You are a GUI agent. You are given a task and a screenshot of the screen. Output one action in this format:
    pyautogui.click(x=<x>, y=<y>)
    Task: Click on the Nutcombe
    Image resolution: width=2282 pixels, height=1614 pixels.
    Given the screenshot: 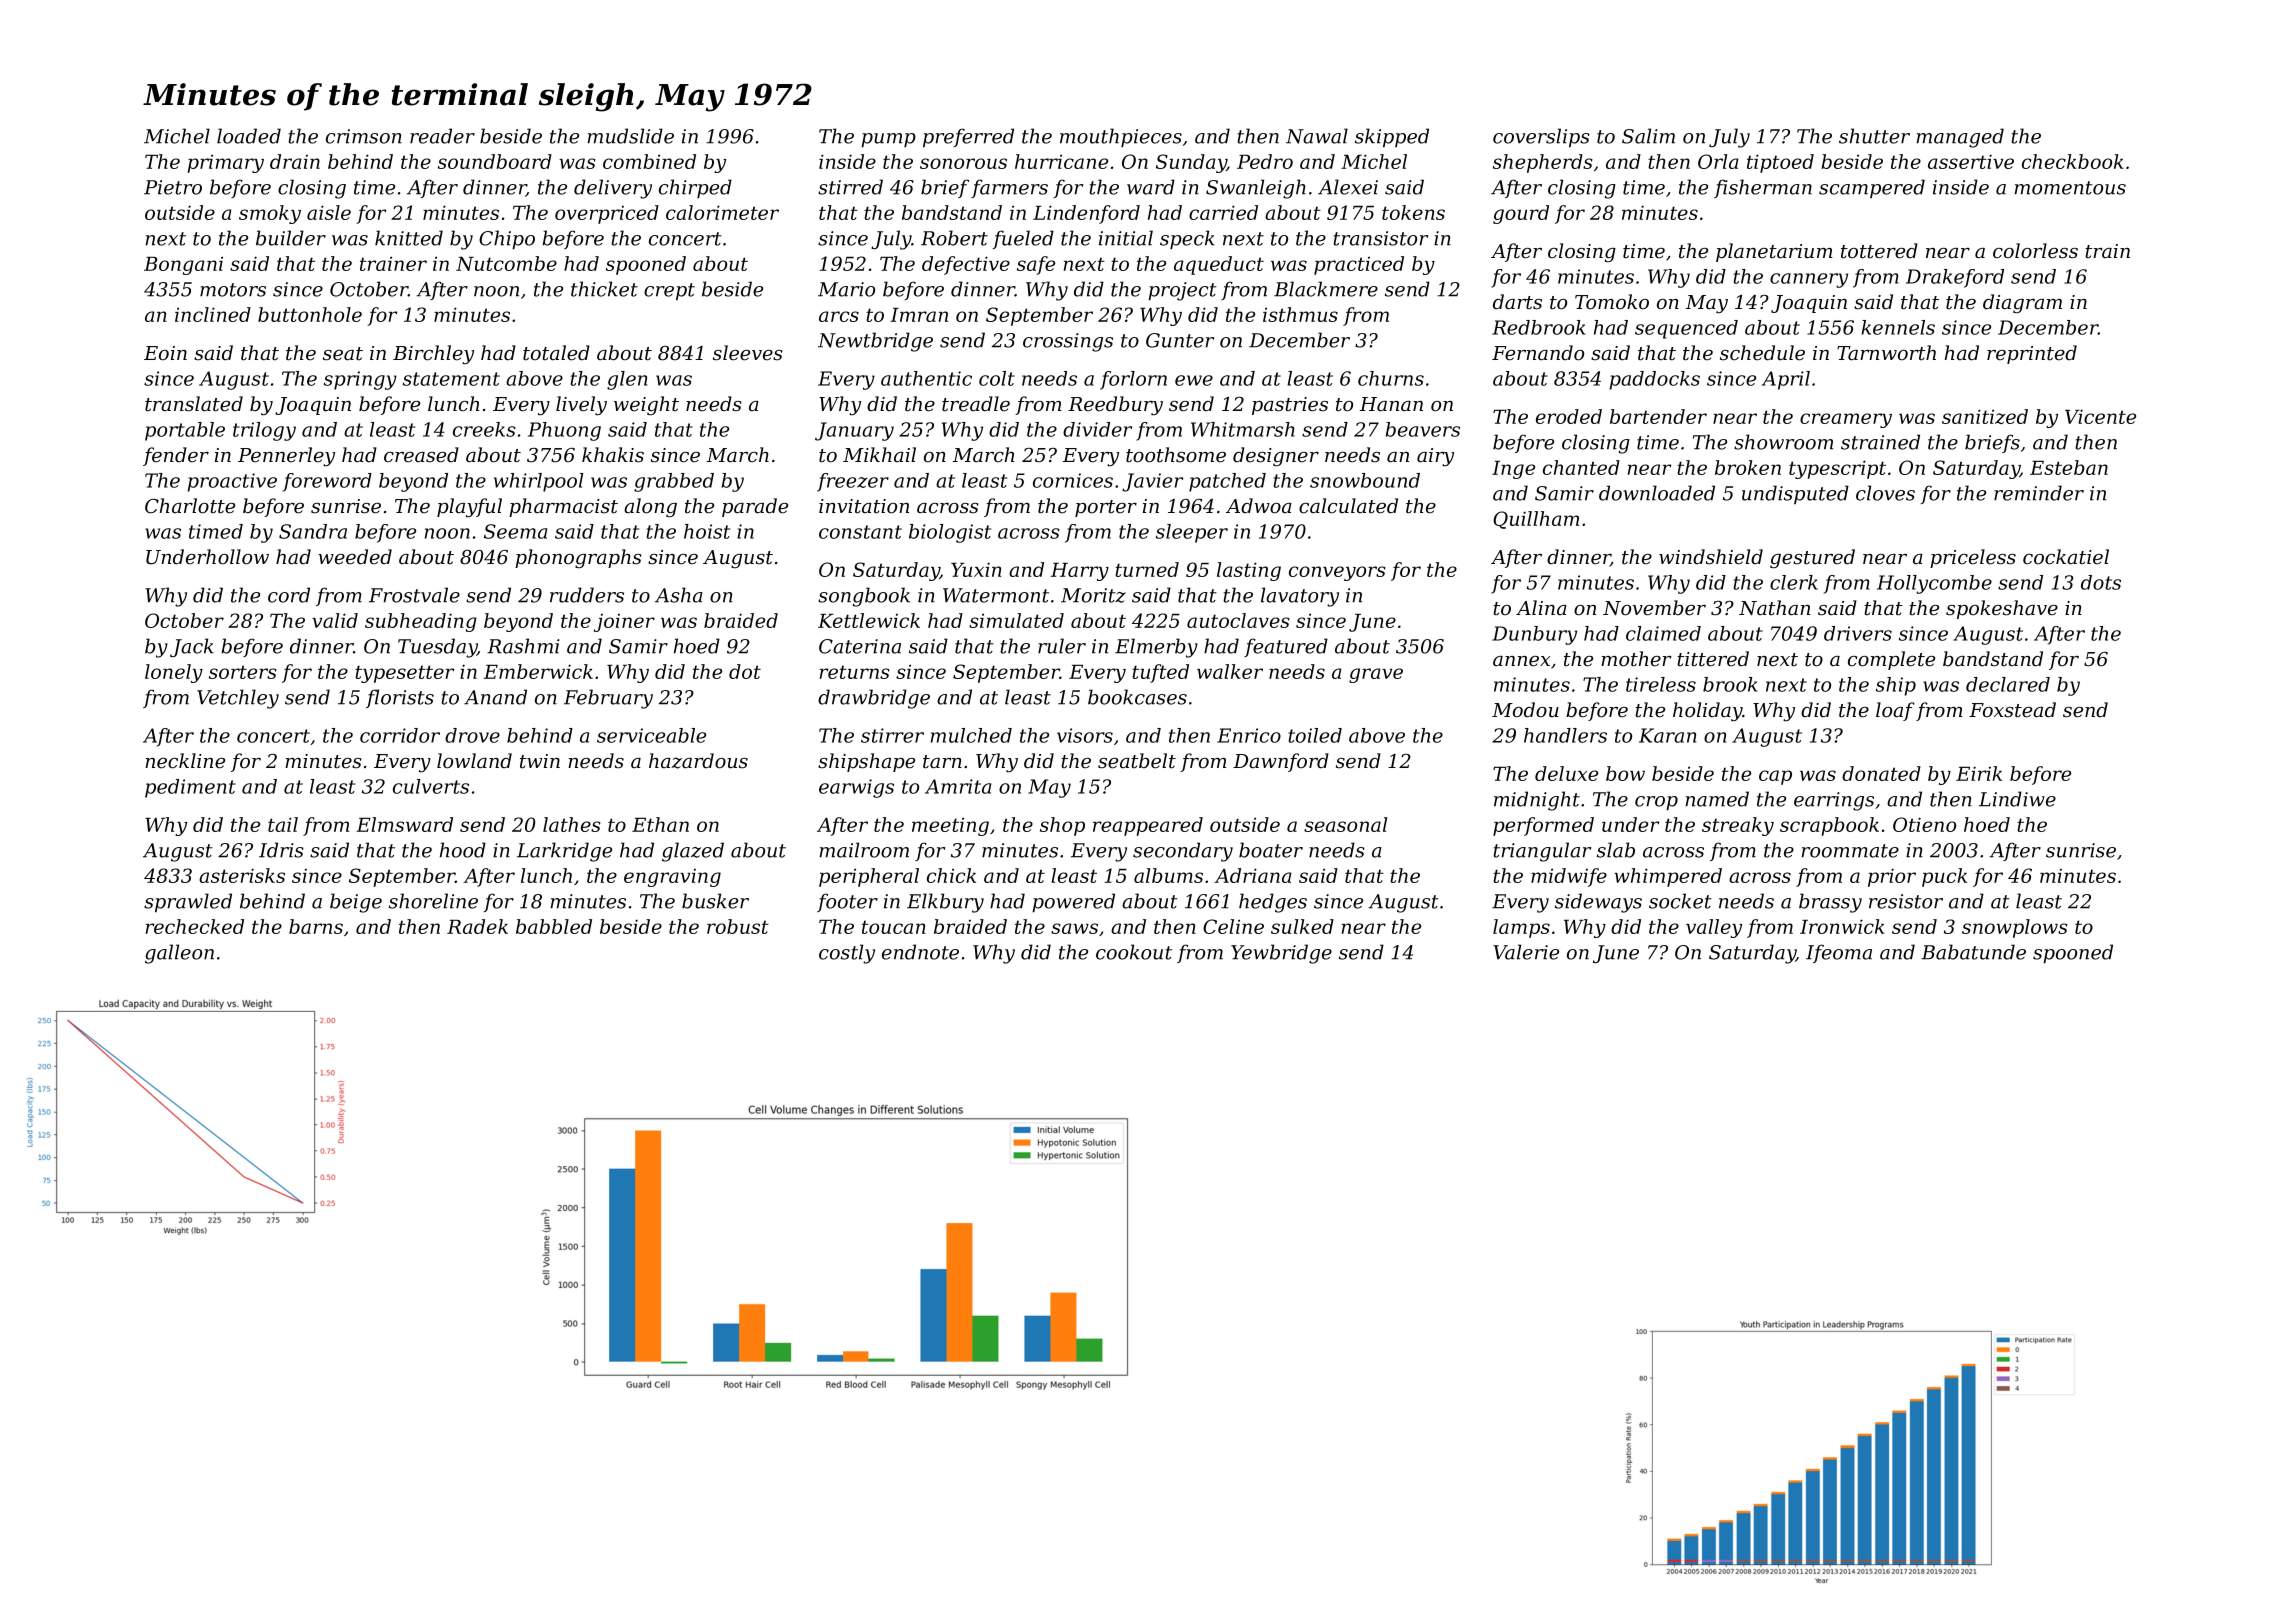 What is the action you would take?
    pyautogui.click(x=506, y=263)
